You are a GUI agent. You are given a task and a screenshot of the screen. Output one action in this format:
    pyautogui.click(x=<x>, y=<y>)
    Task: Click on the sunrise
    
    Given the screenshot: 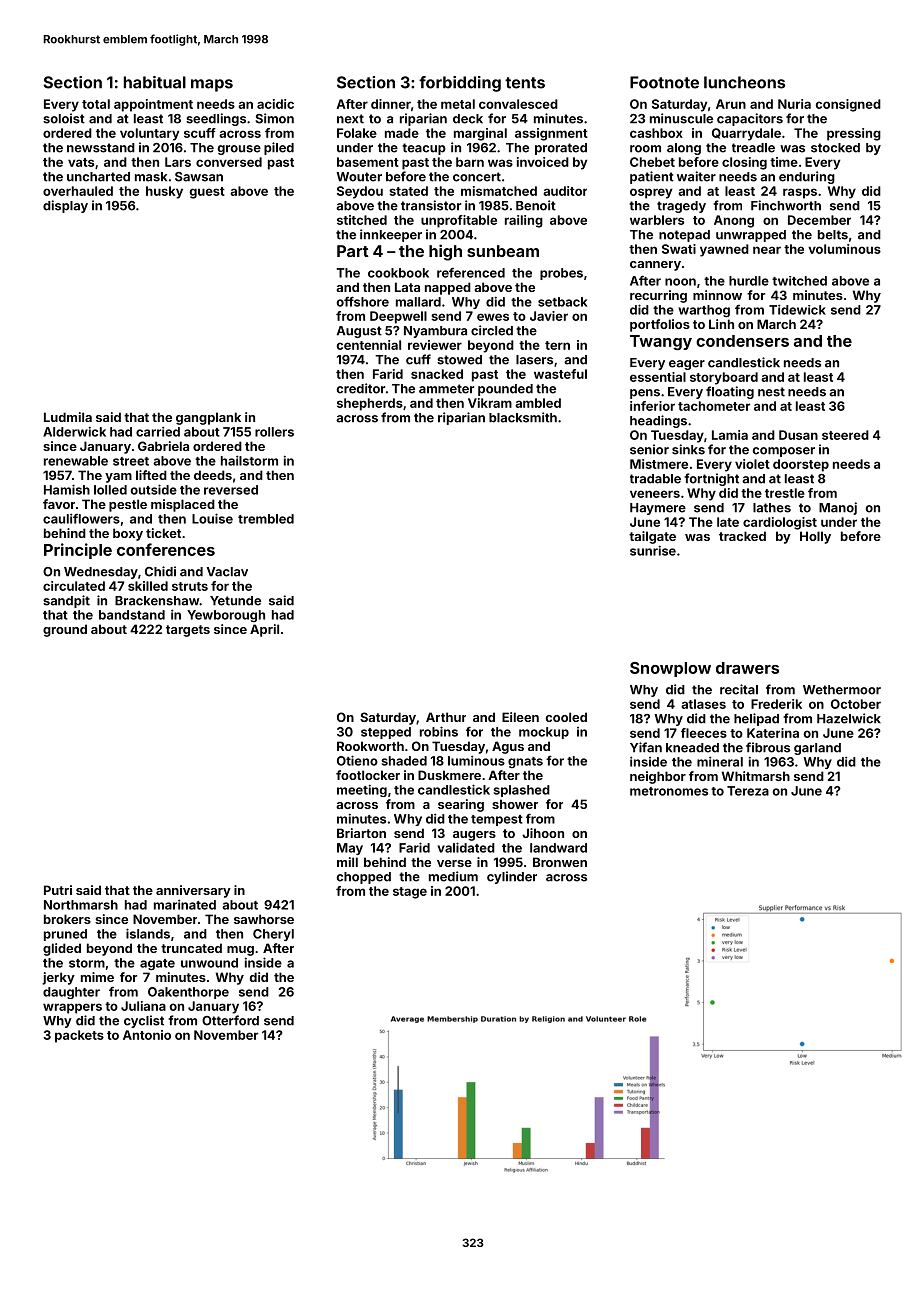 What is the action you would take?
    pyautogui.click(x=653, y=550)
